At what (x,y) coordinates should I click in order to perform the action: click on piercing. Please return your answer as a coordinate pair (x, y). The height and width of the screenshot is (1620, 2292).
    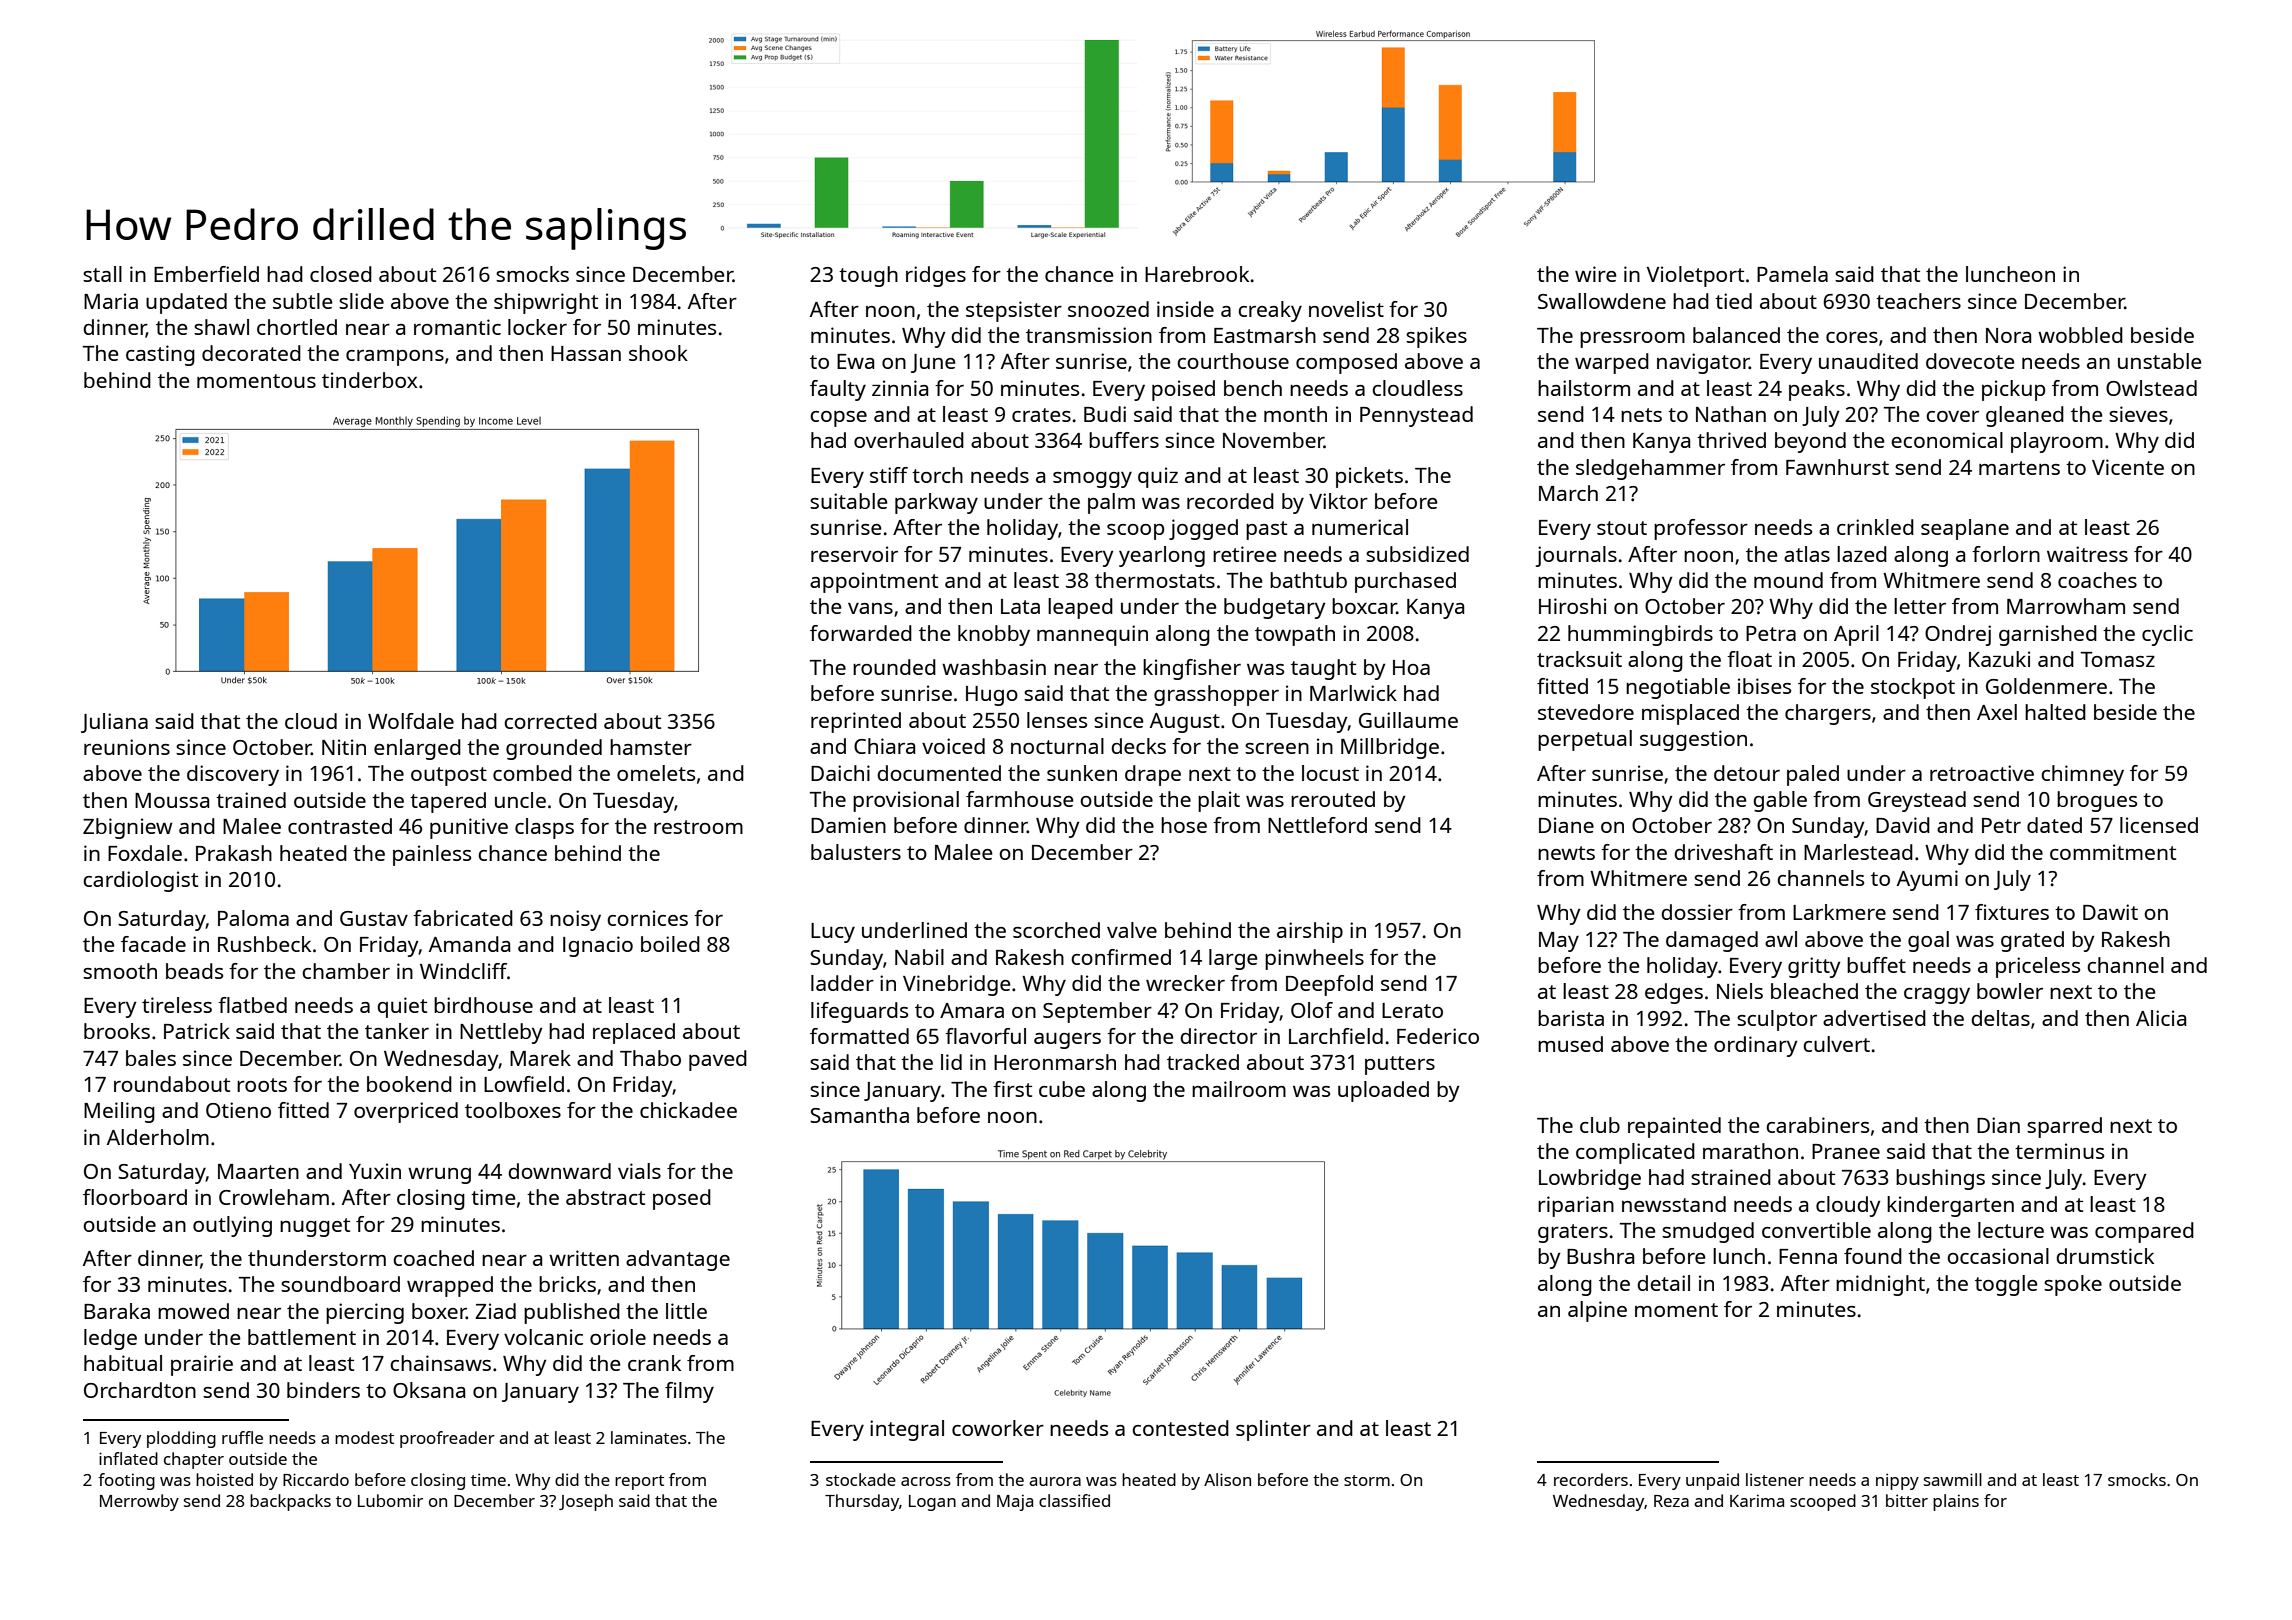
    Looking at the image, I should click on (365, 1313).
